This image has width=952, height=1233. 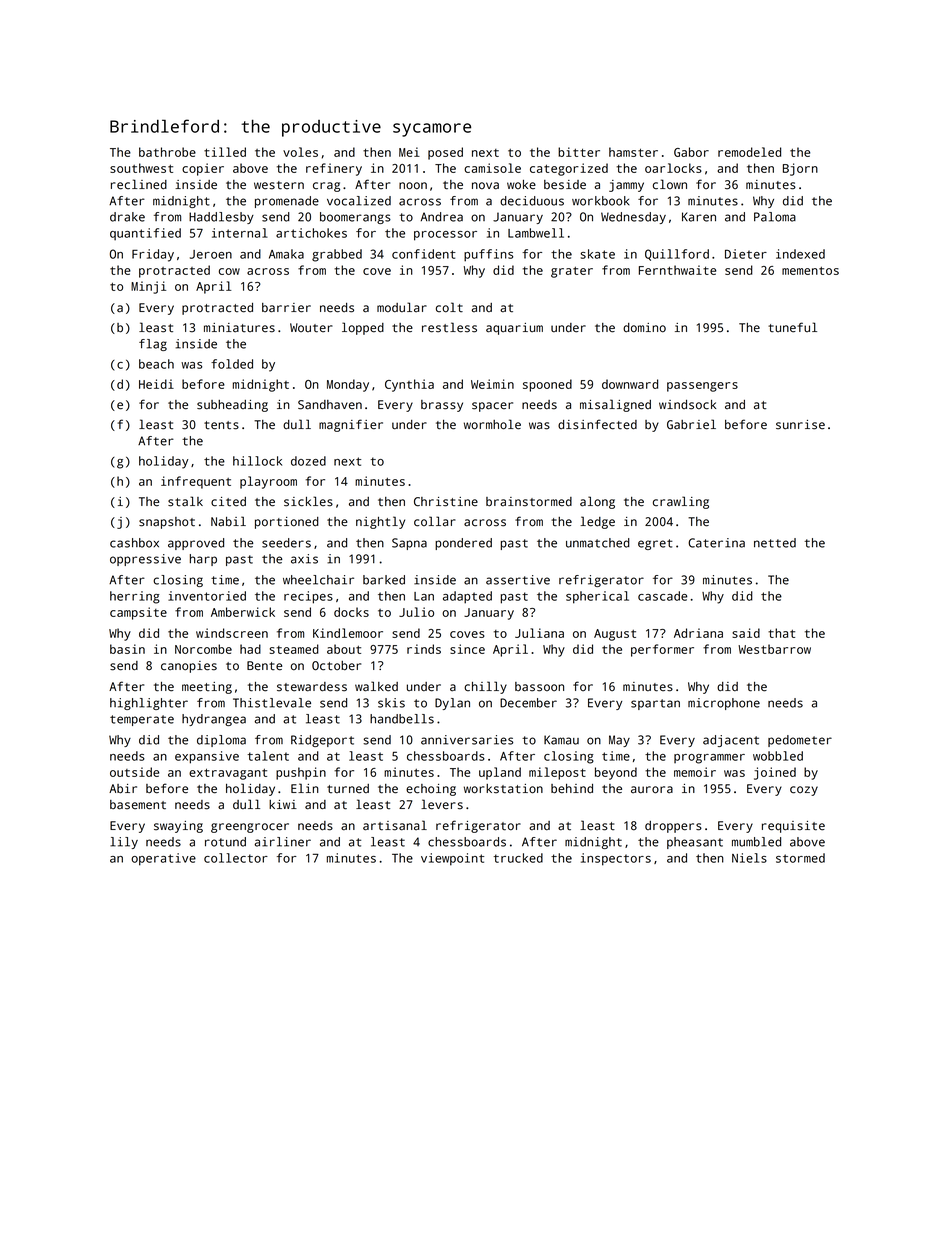 What do you see at coordinates (134, 543) in the image?
I see `cashbox` at bounding box center [134, 543].
